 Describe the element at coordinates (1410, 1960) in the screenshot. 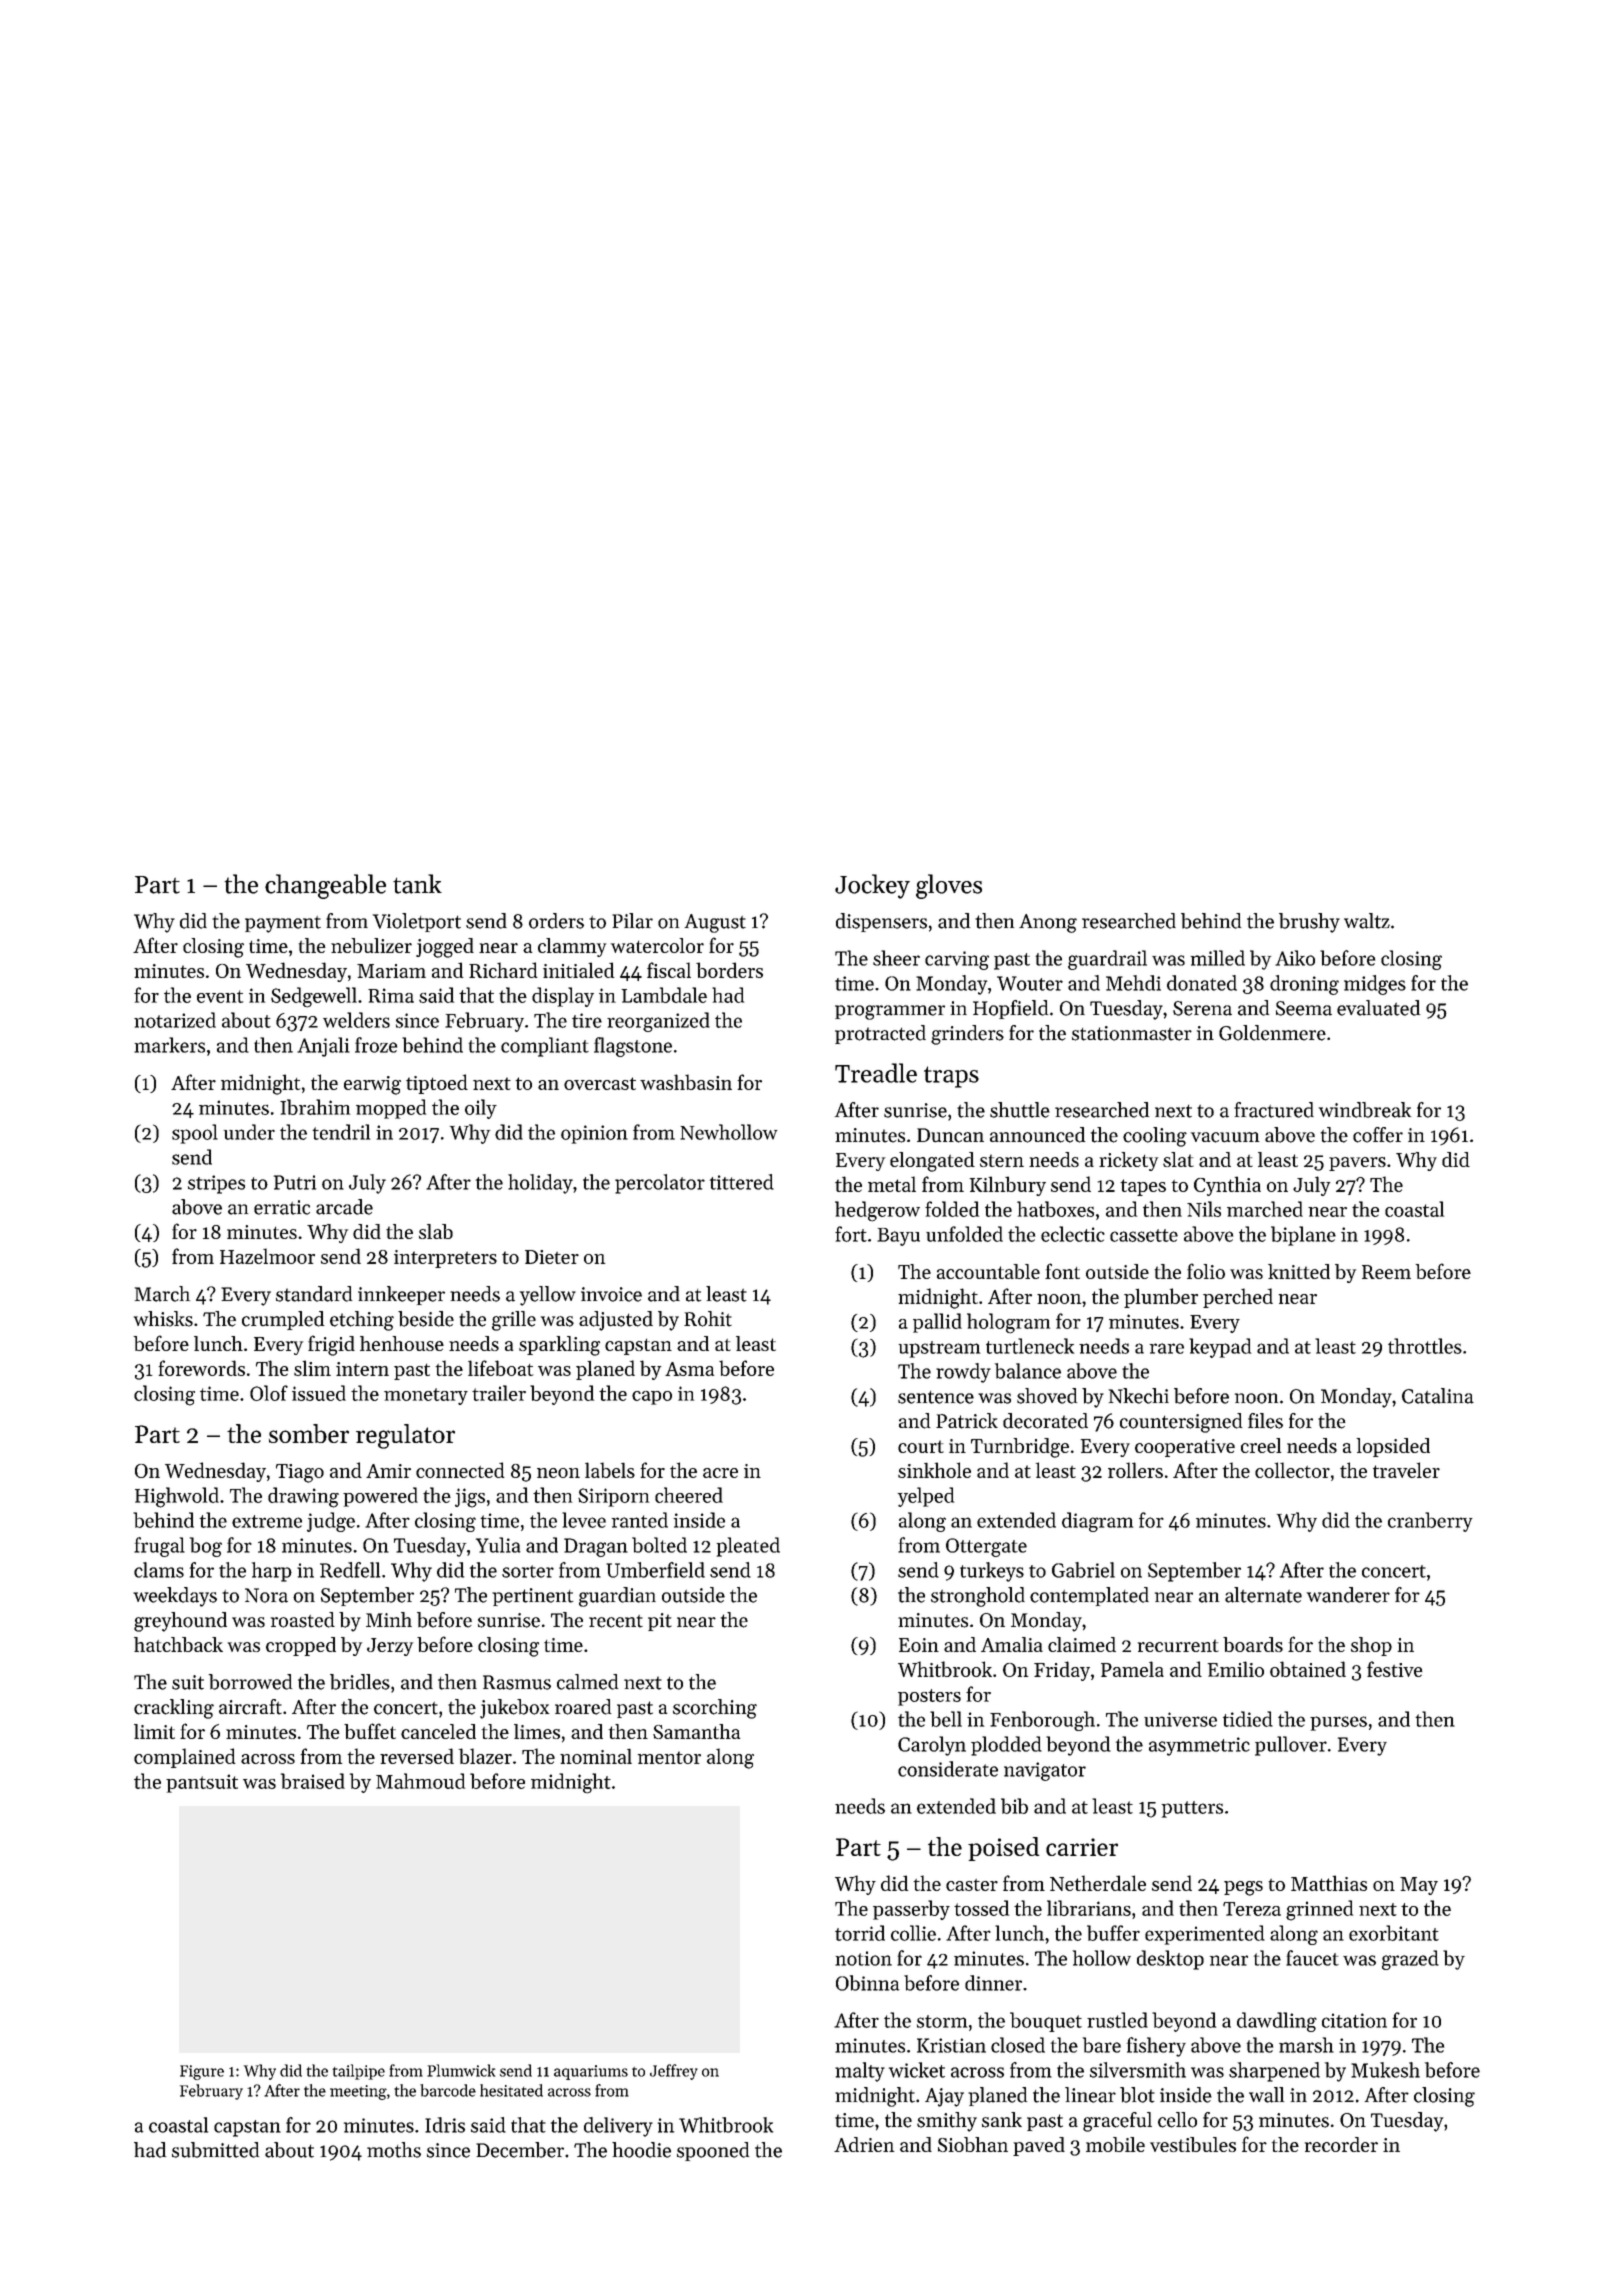

I see `grazed` at that location.
